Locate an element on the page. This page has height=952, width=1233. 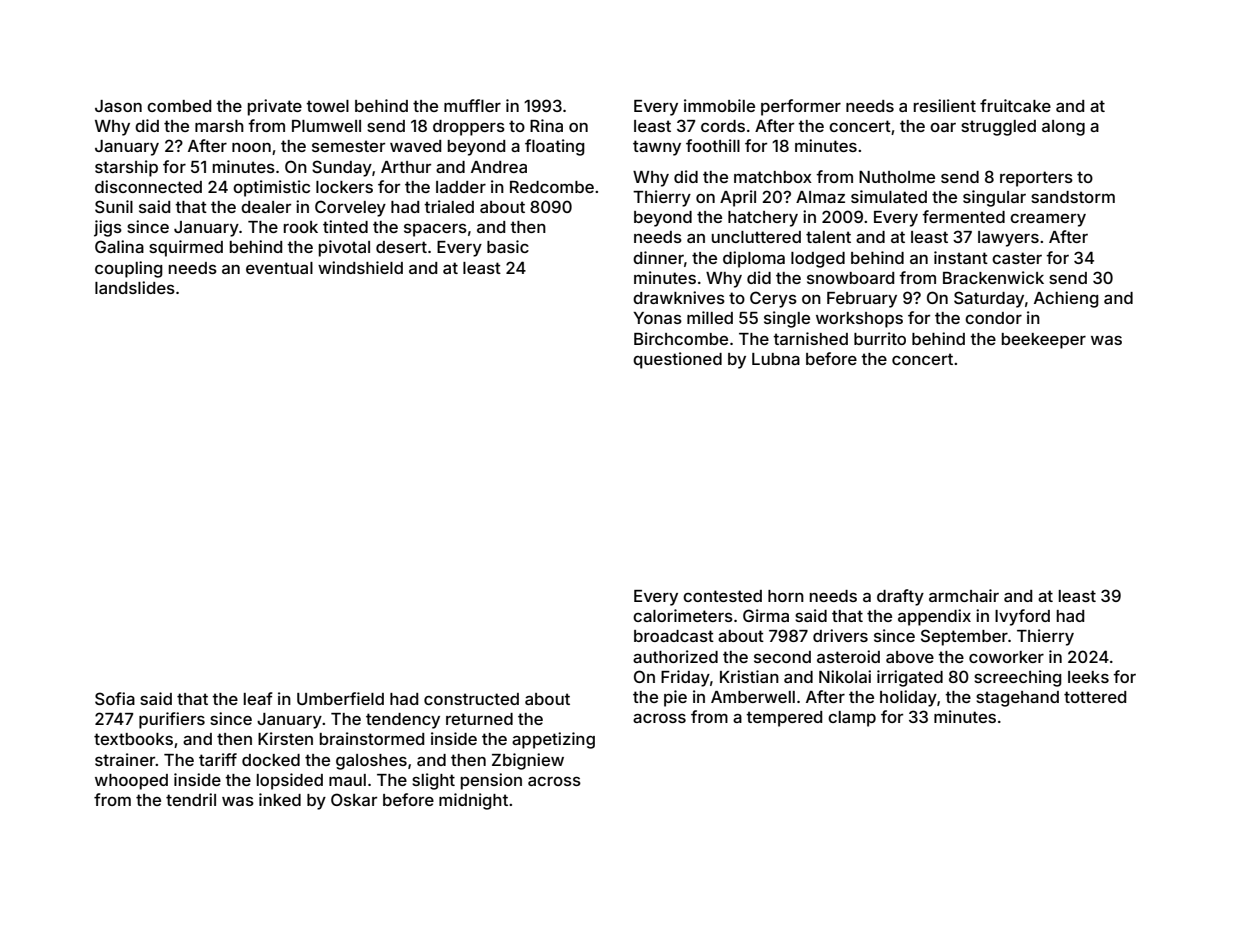
landslides is located at coordinates (135, 287).
